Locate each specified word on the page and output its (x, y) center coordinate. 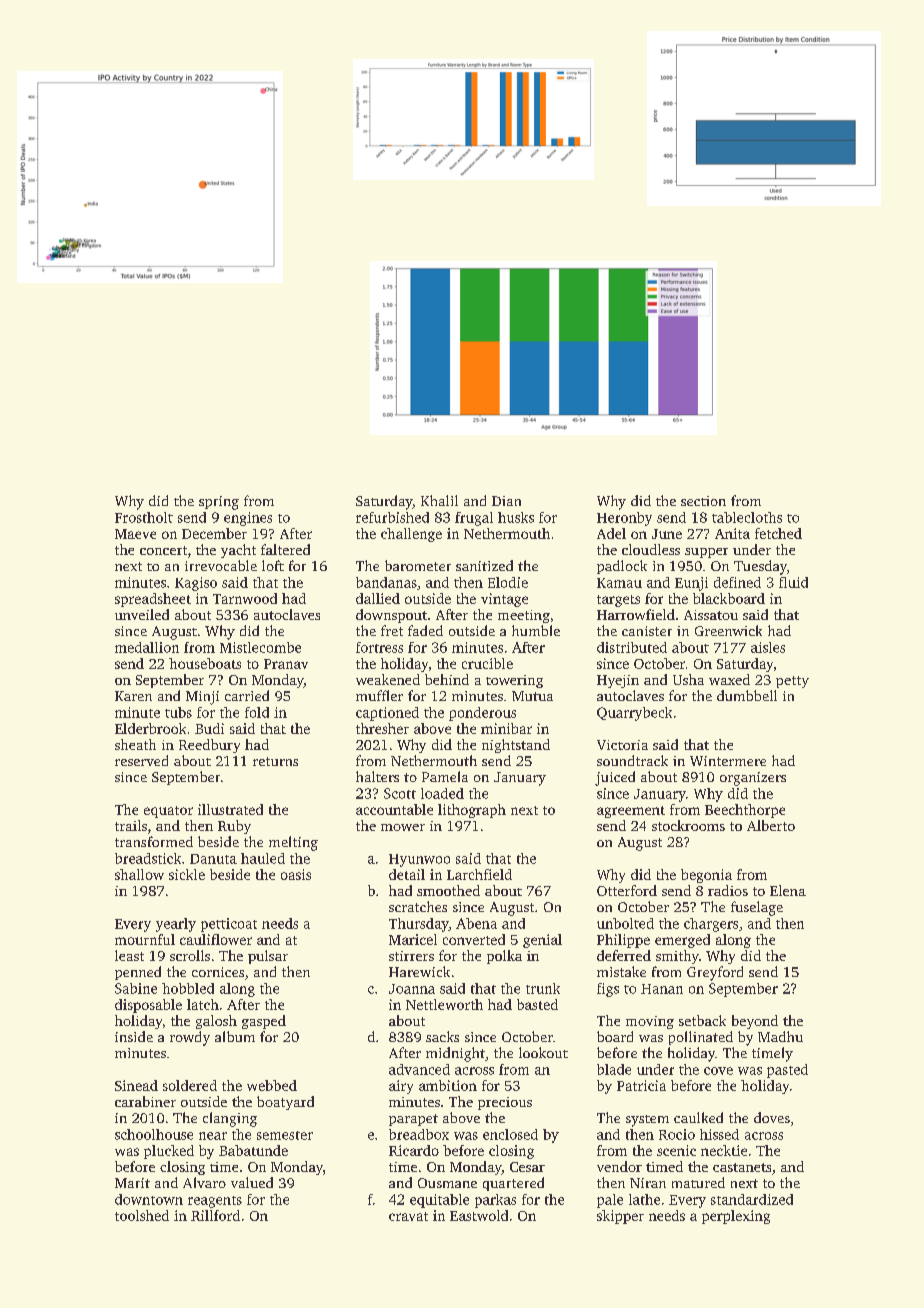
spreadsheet (153, 600)
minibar (506, 728)
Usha (688, 679)
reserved (141, 760)
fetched (778, 533)
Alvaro (204, 1182)
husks (516, 517)
